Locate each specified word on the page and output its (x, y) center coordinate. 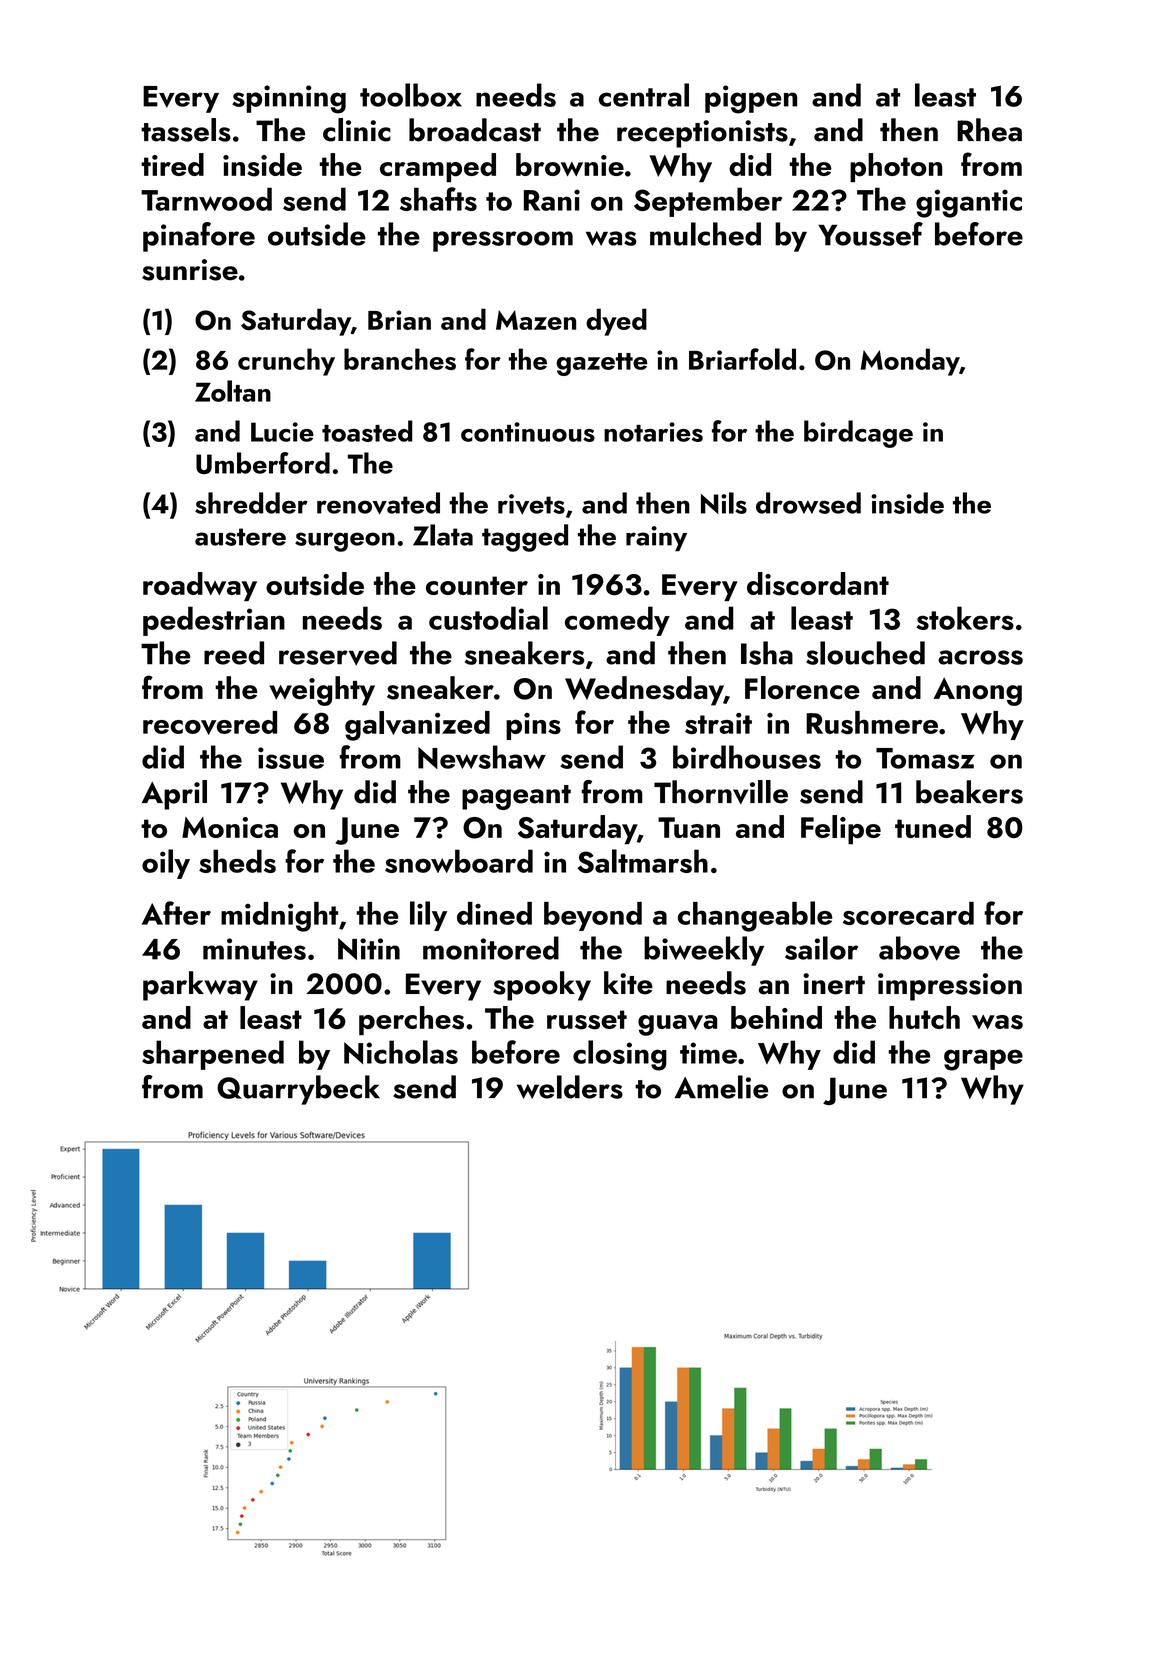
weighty (322, 691)
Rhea (989, 130)
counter (477, 585)
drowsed (808, 503)
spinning (289, 99)
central (644, 95)
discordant (818, 584)
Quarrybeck (298, 1090)
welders (570, 1087)
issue (291, 758)
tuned (933, 826)
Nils (724, 503)
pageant (516, 797)
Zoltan (233, 391)
